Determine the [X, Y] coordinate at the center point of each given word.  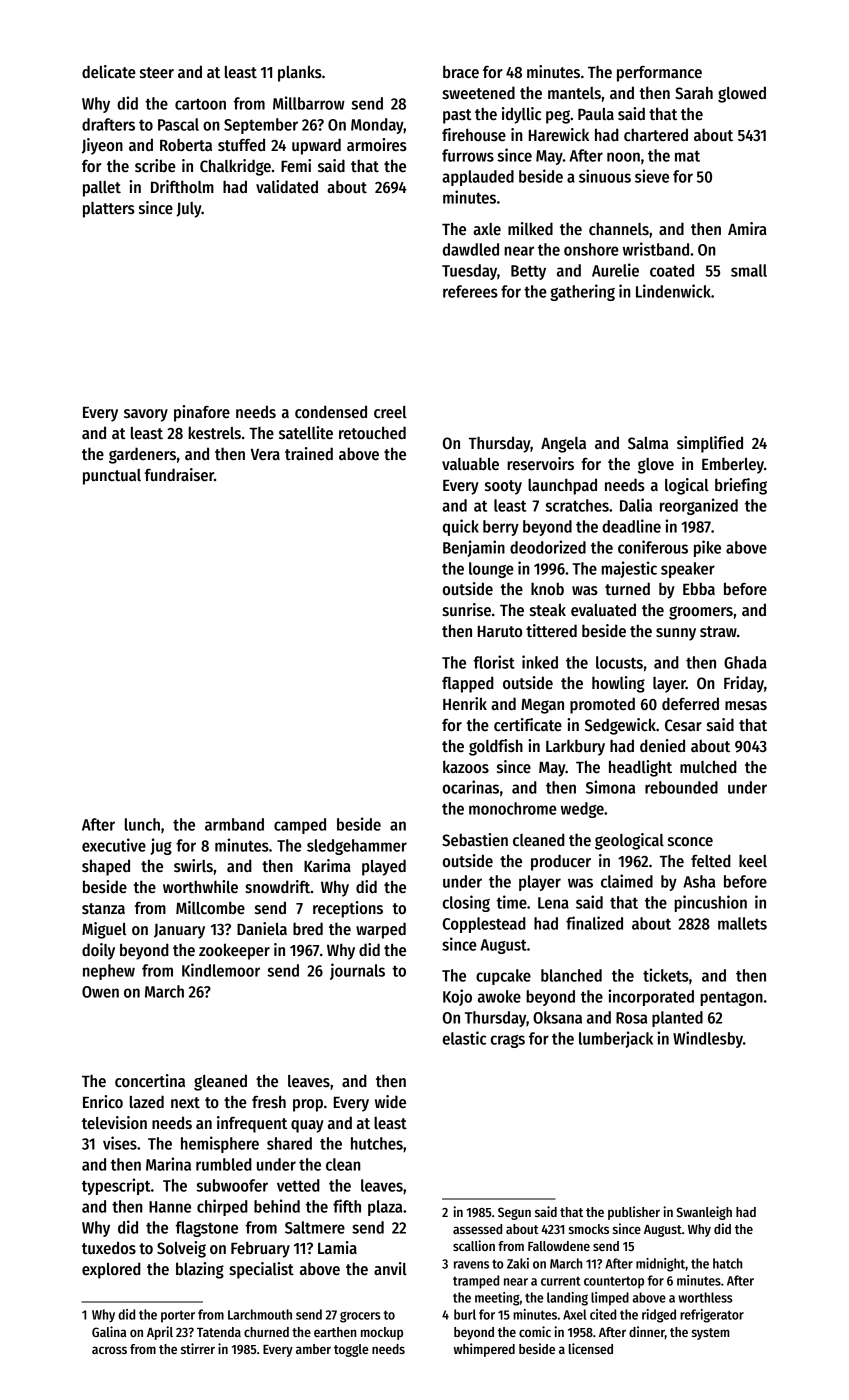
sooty [503, 487]
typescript [116, 1186]
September [261, 126]
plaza [385, 1208]
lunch [142, 824]
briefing [741, 486]
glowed [742, 94]
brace [461, 72]
